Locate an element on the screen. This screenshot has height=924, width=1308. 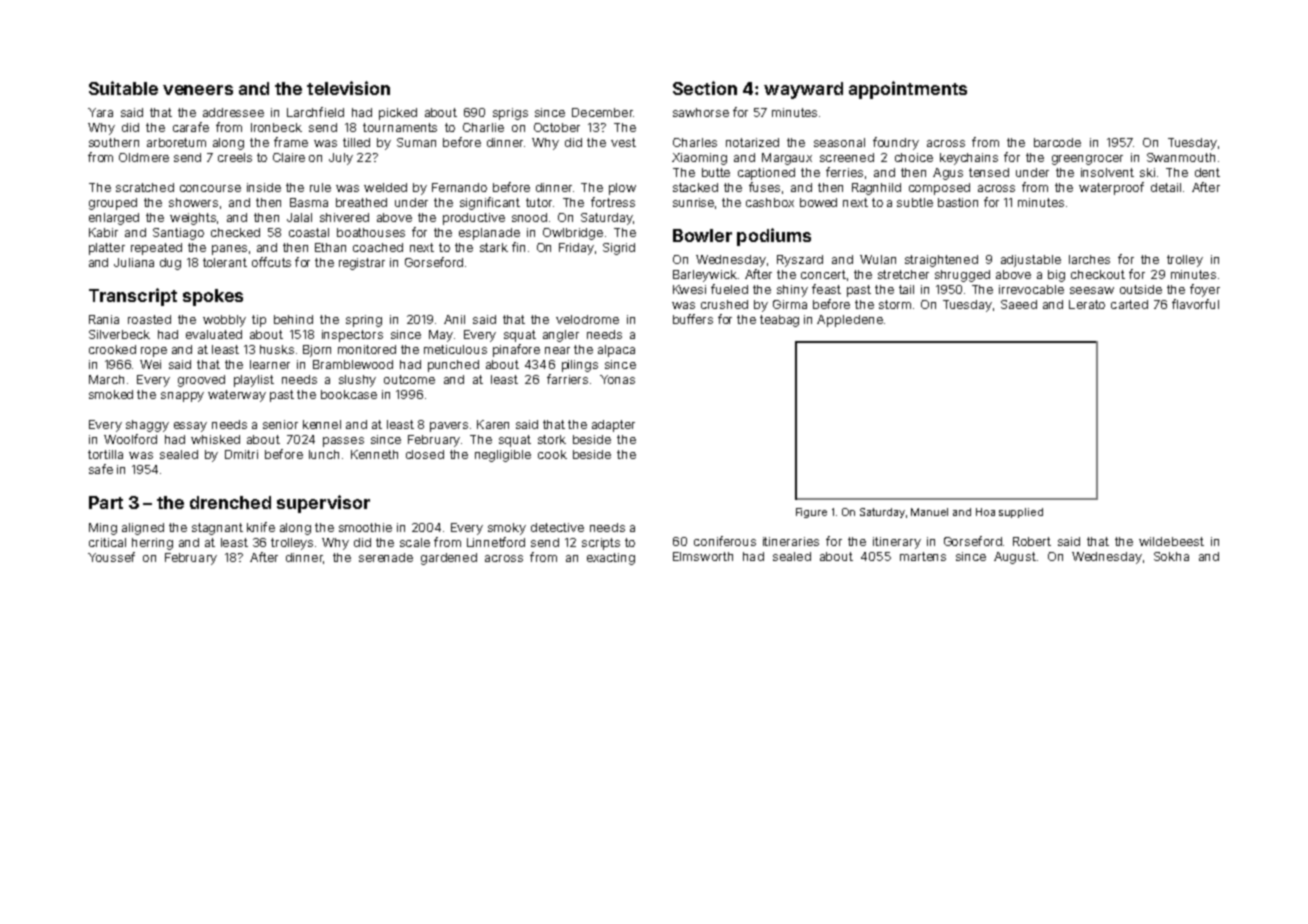
waterway is located at coordinates (237, 396).
